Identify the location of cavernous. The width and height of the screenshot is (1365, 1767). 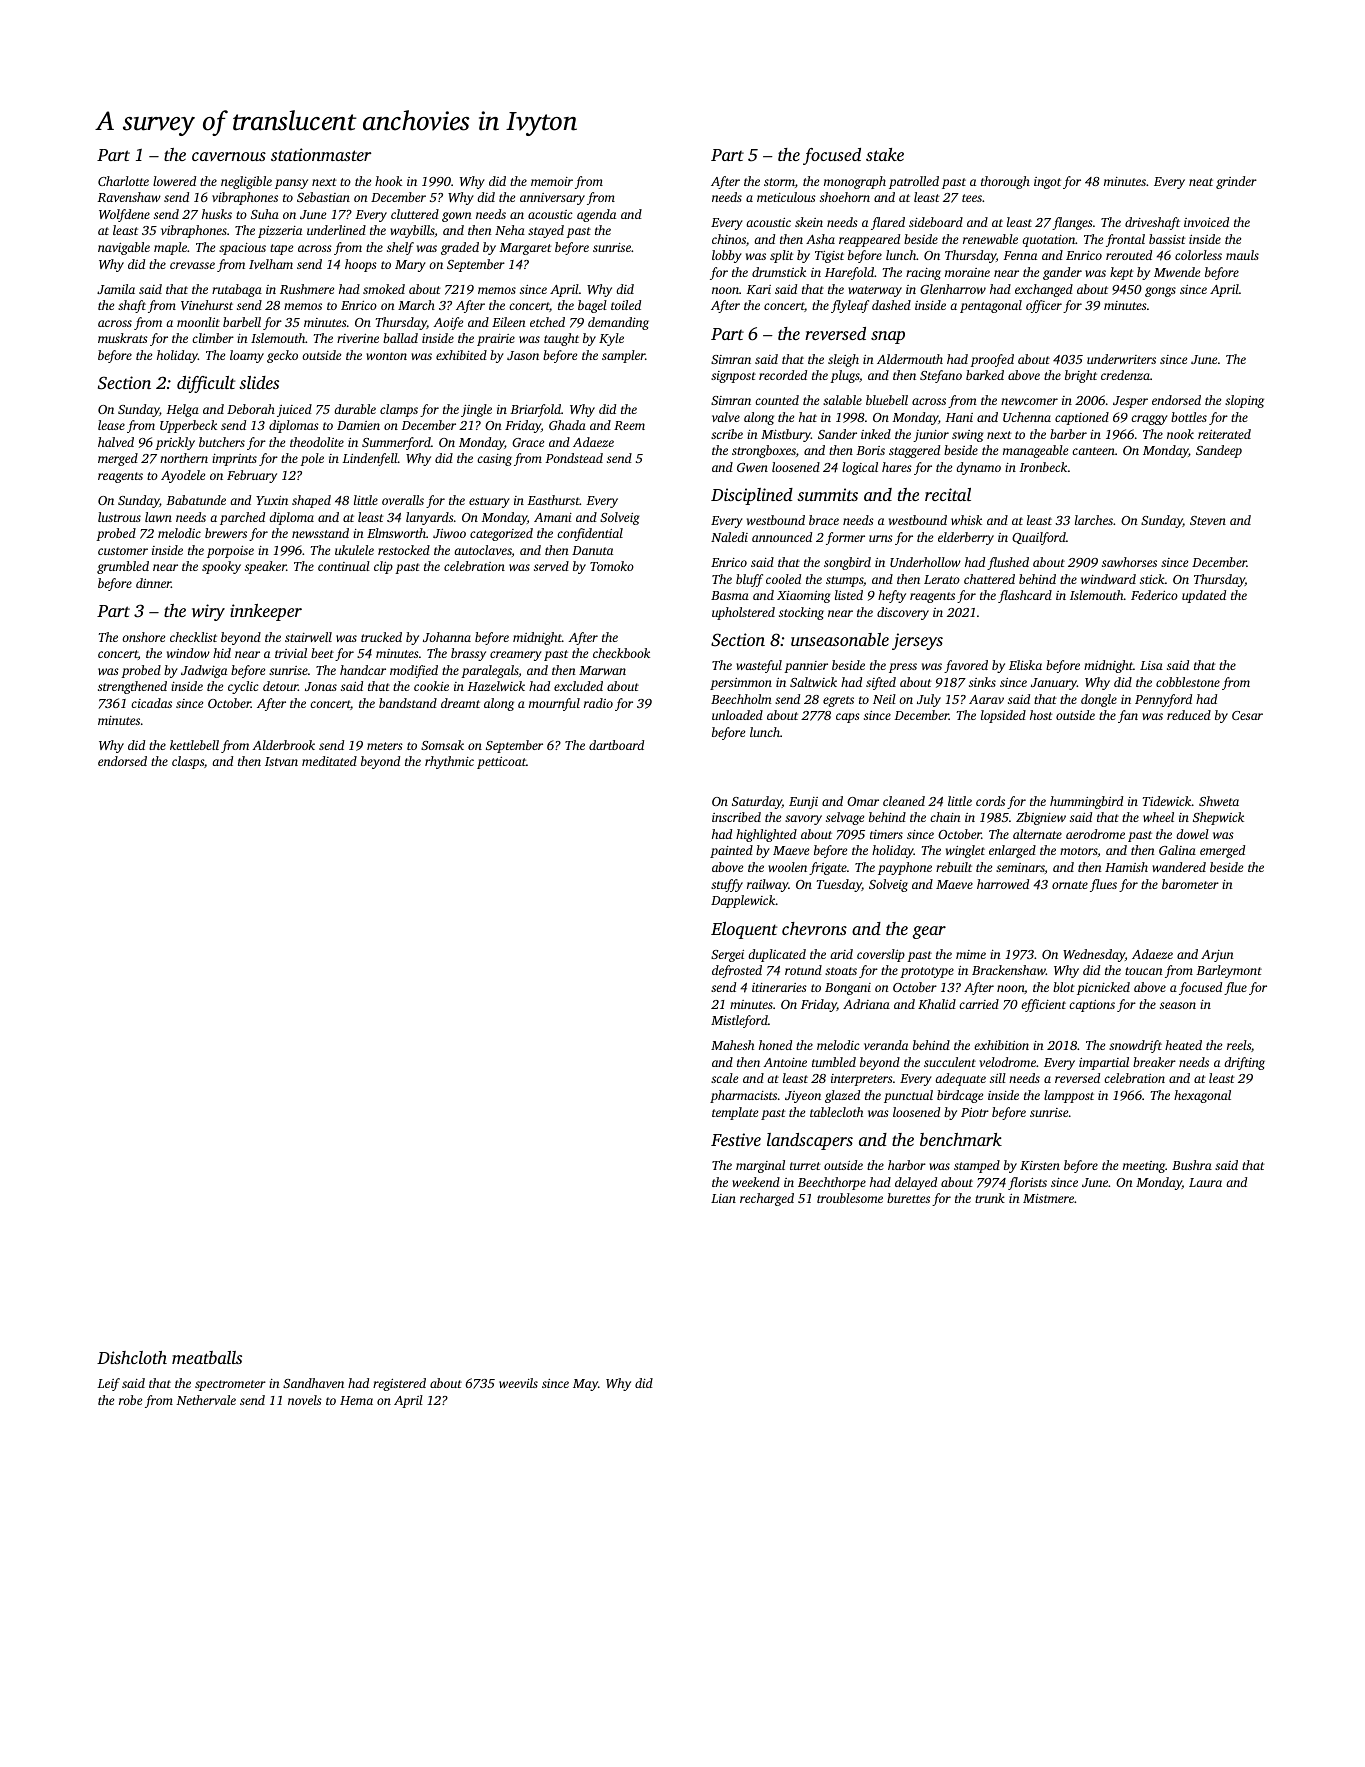
(229, 156).
